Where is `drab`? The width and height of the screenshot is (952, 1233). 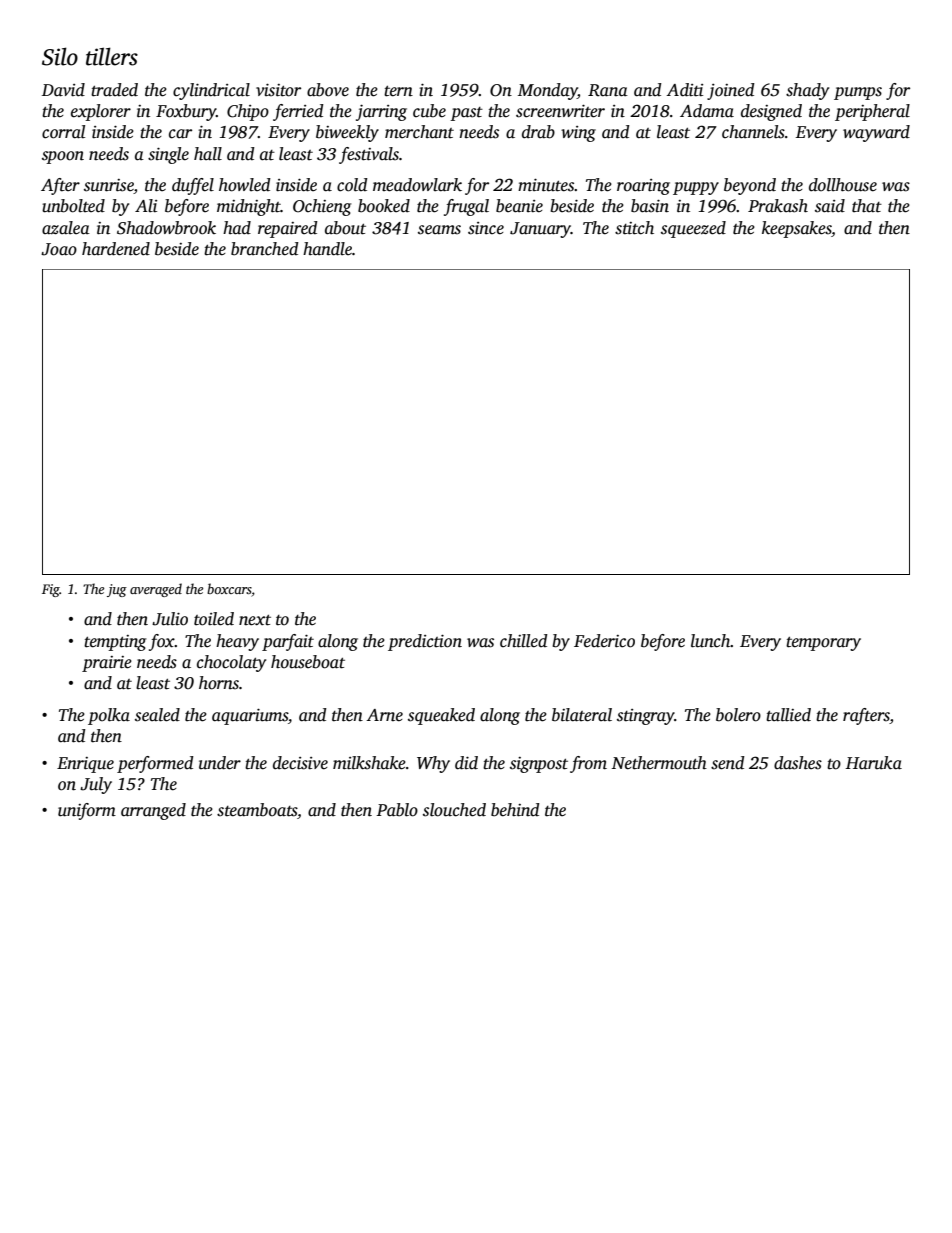
drab is located at coordinates (538, 132).
